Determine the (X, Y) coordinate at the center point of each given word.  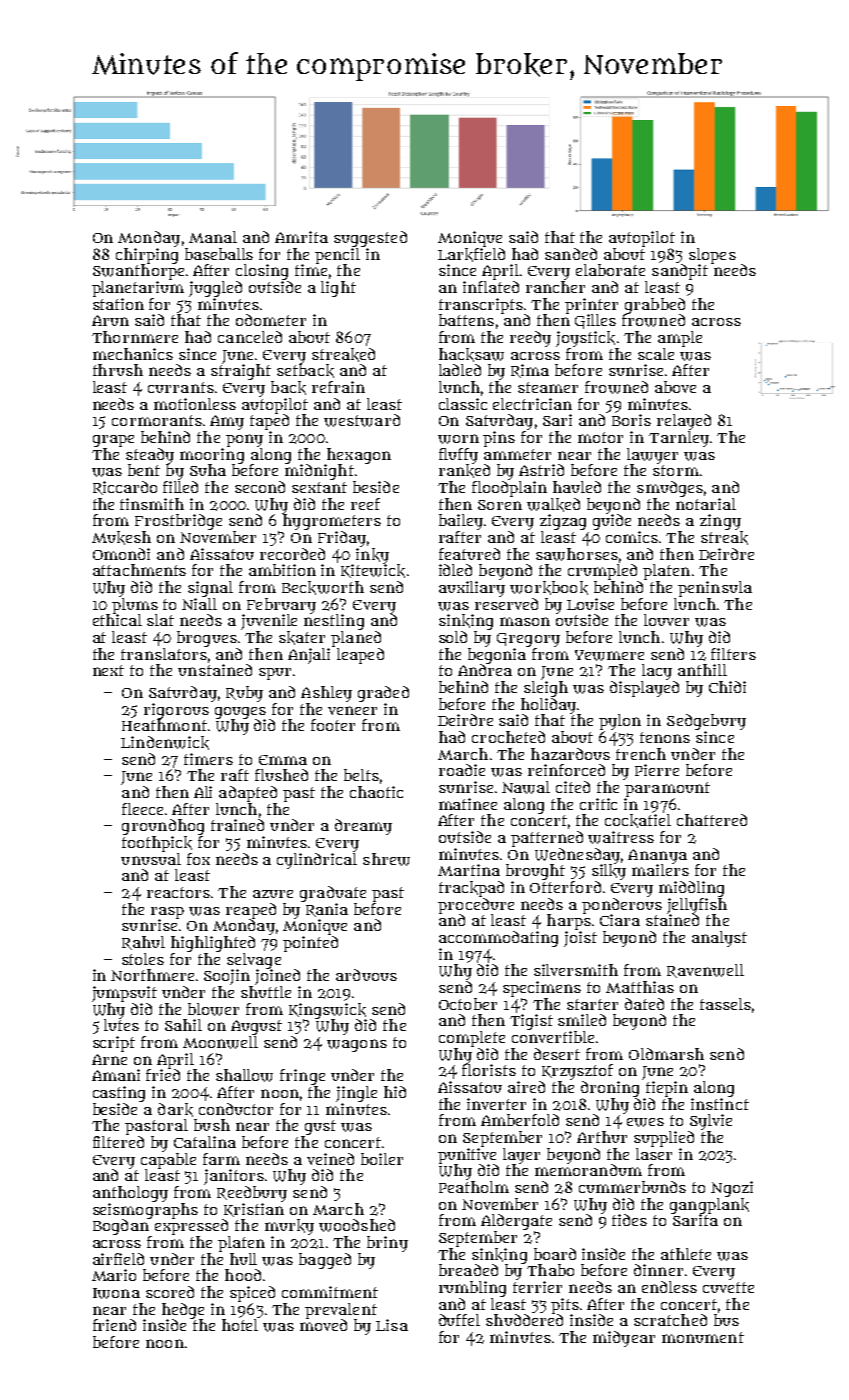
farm (221, 1159)
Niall (199, 604)
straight (241, 372)
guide (612, 522)
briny (387, 1244)
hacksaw (471, 355)
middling (691, 889)
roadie (462, 770)
